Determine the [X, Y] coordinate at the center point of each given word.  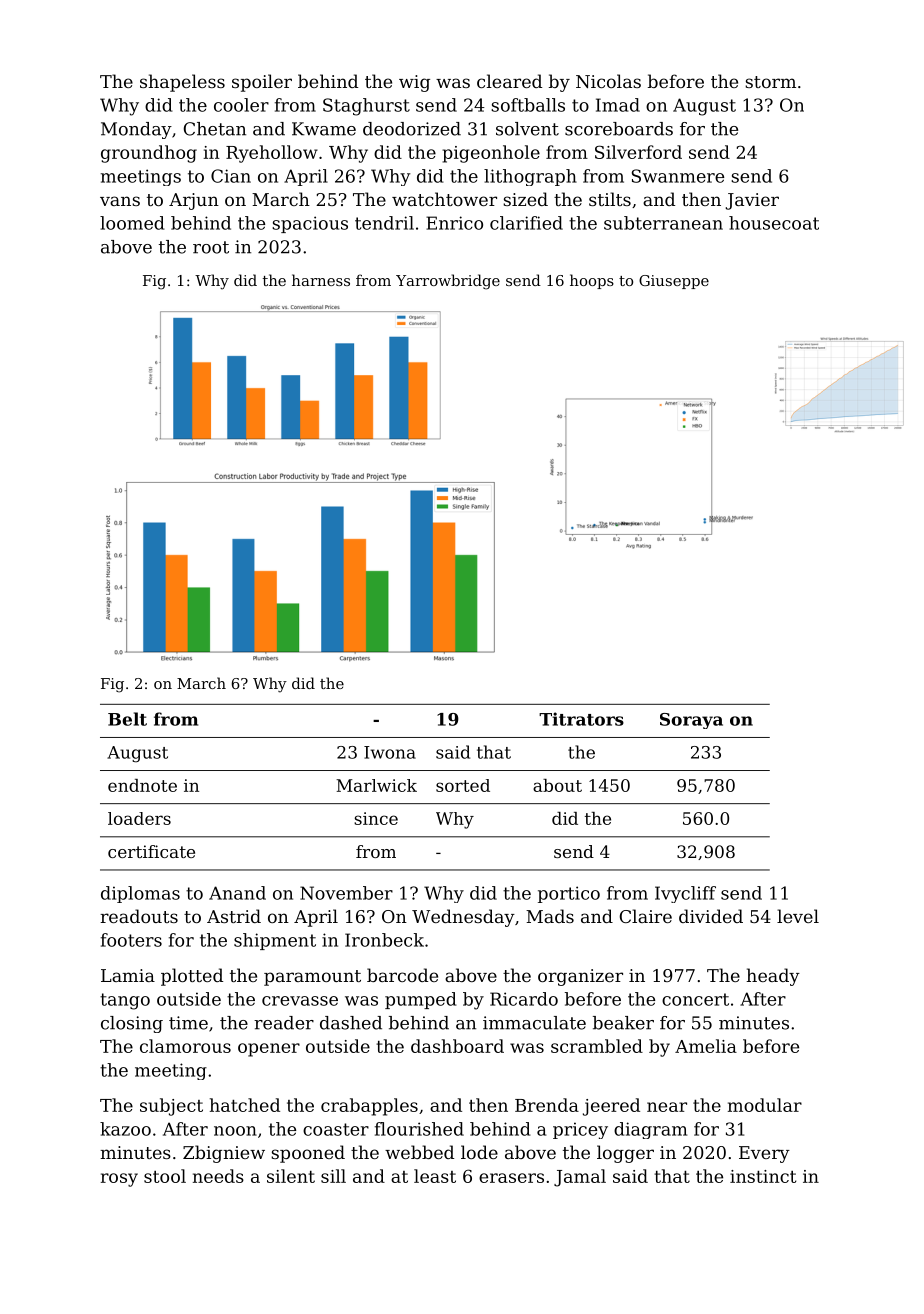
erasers [511, 1178]
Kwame [324, 129]
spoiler [262, 83]
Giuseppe [674, 282]
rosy [119, 1180]
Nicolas [608, 81]
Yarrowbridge [448, 282]
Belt [127, 719]
